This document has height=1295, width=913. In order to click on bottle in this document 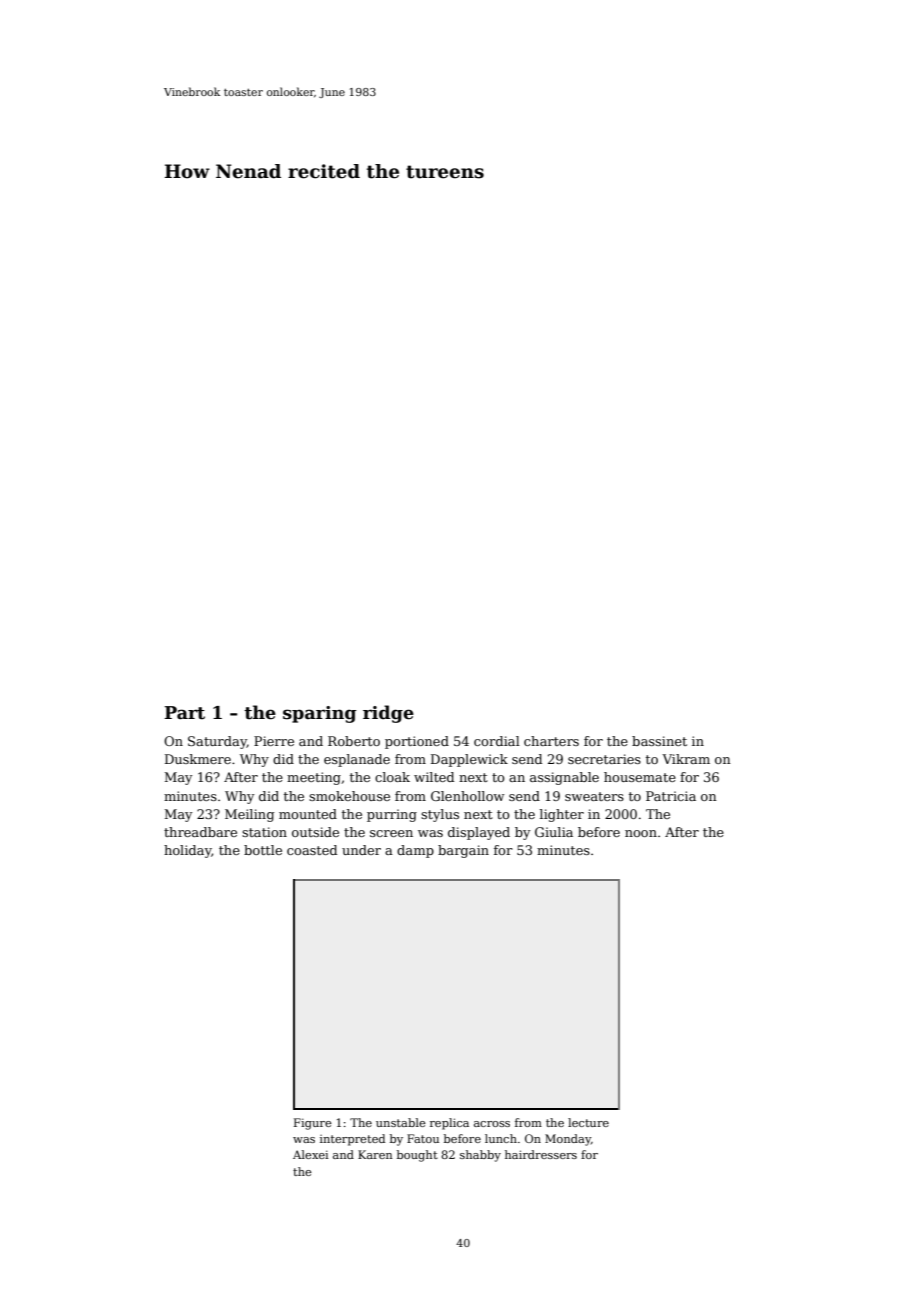, I will do `click(263, 850)`.
